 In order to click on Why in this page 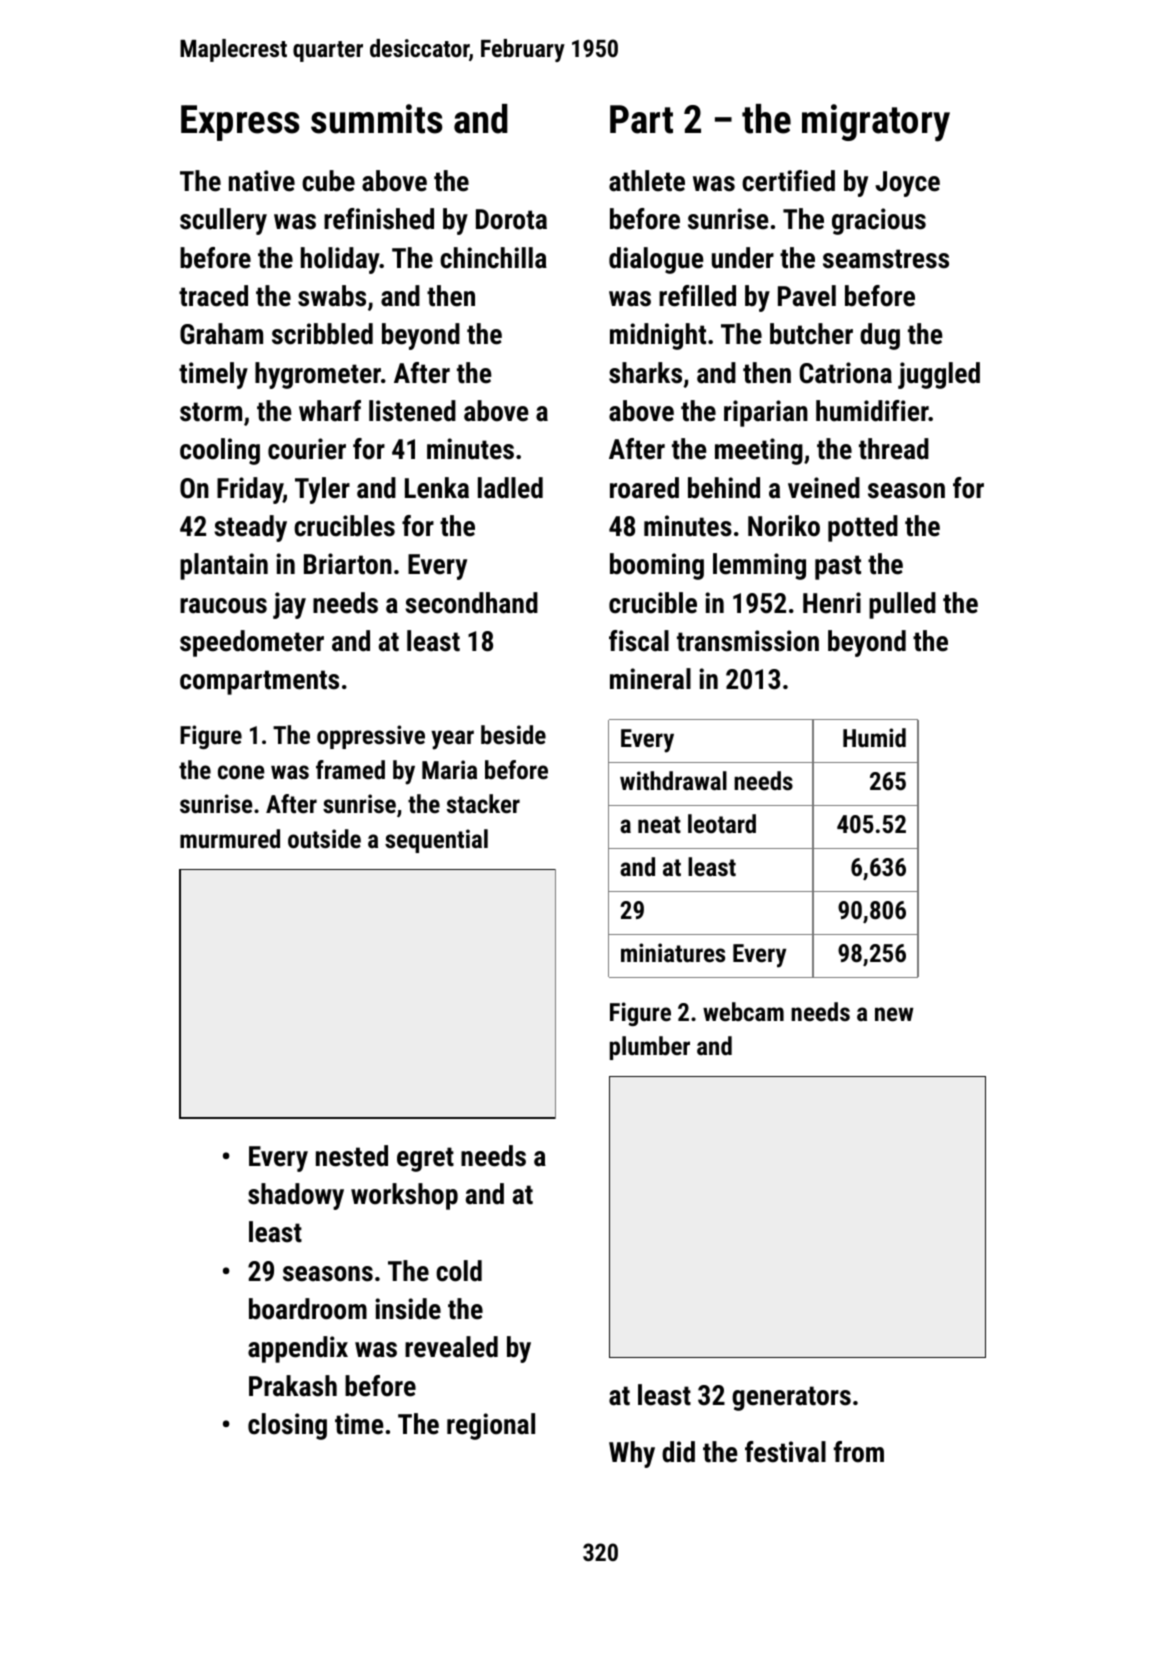, I will do `click(632, 1454)`.
